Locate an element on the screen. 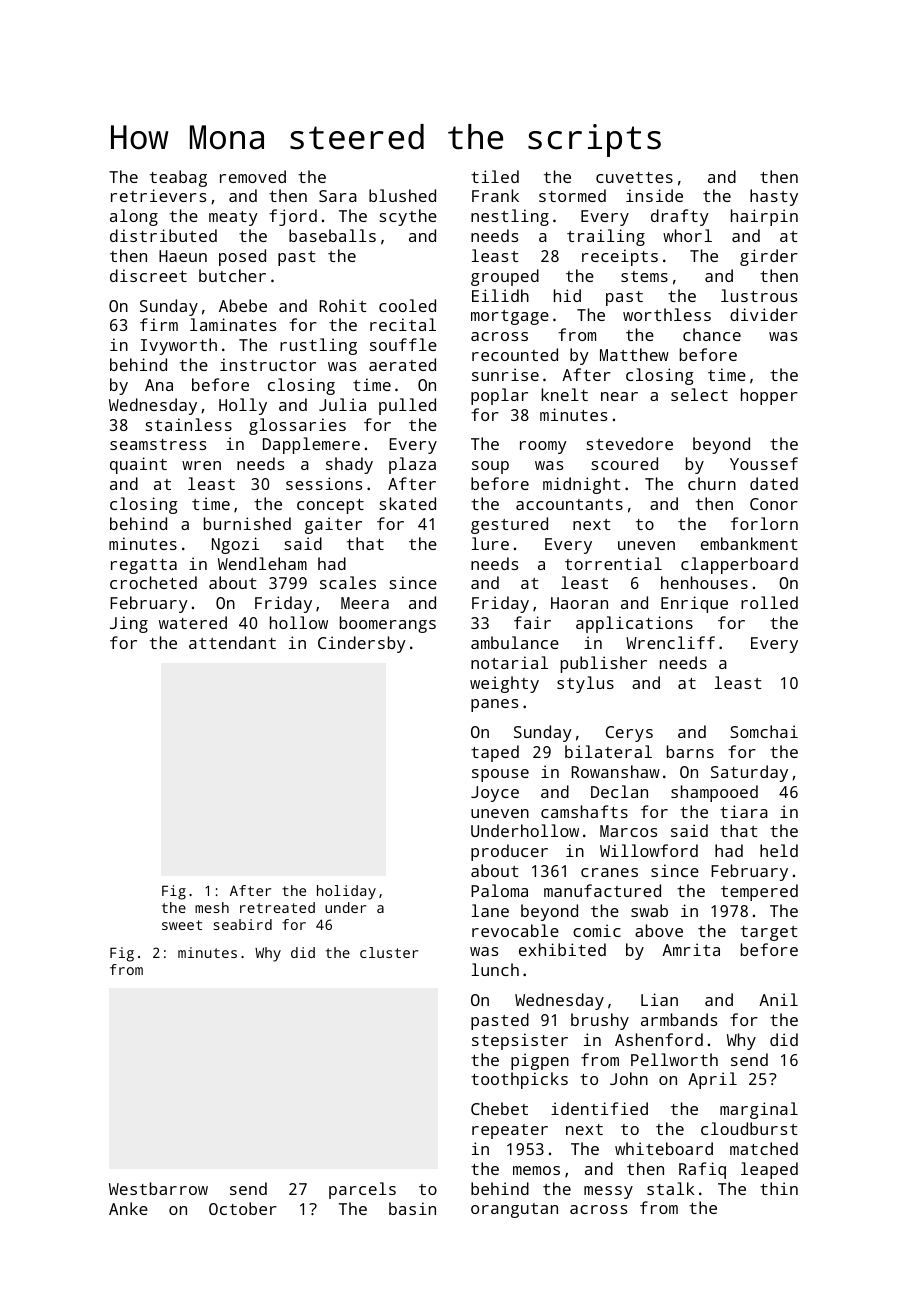 This screenshot has height=1316, width=908. Jing is located at coordinates (129, 624).
